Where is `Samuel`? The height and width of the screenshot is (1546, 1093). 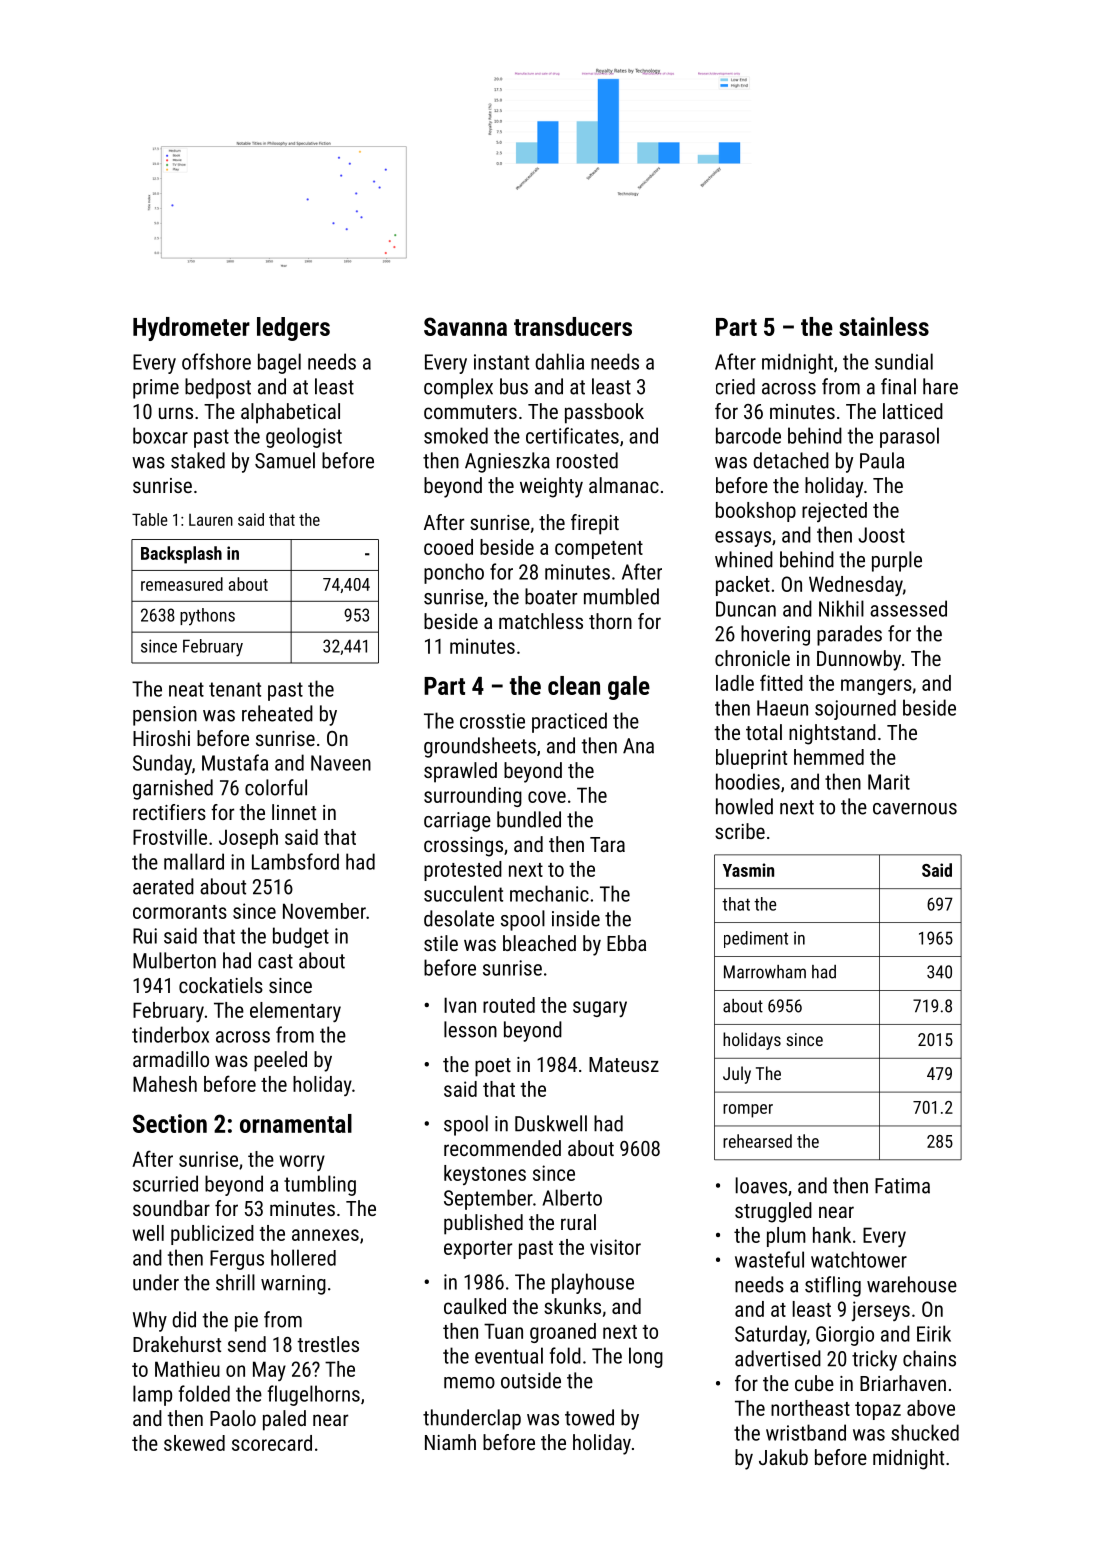 Samuel is located at coordinates (285, 460).
